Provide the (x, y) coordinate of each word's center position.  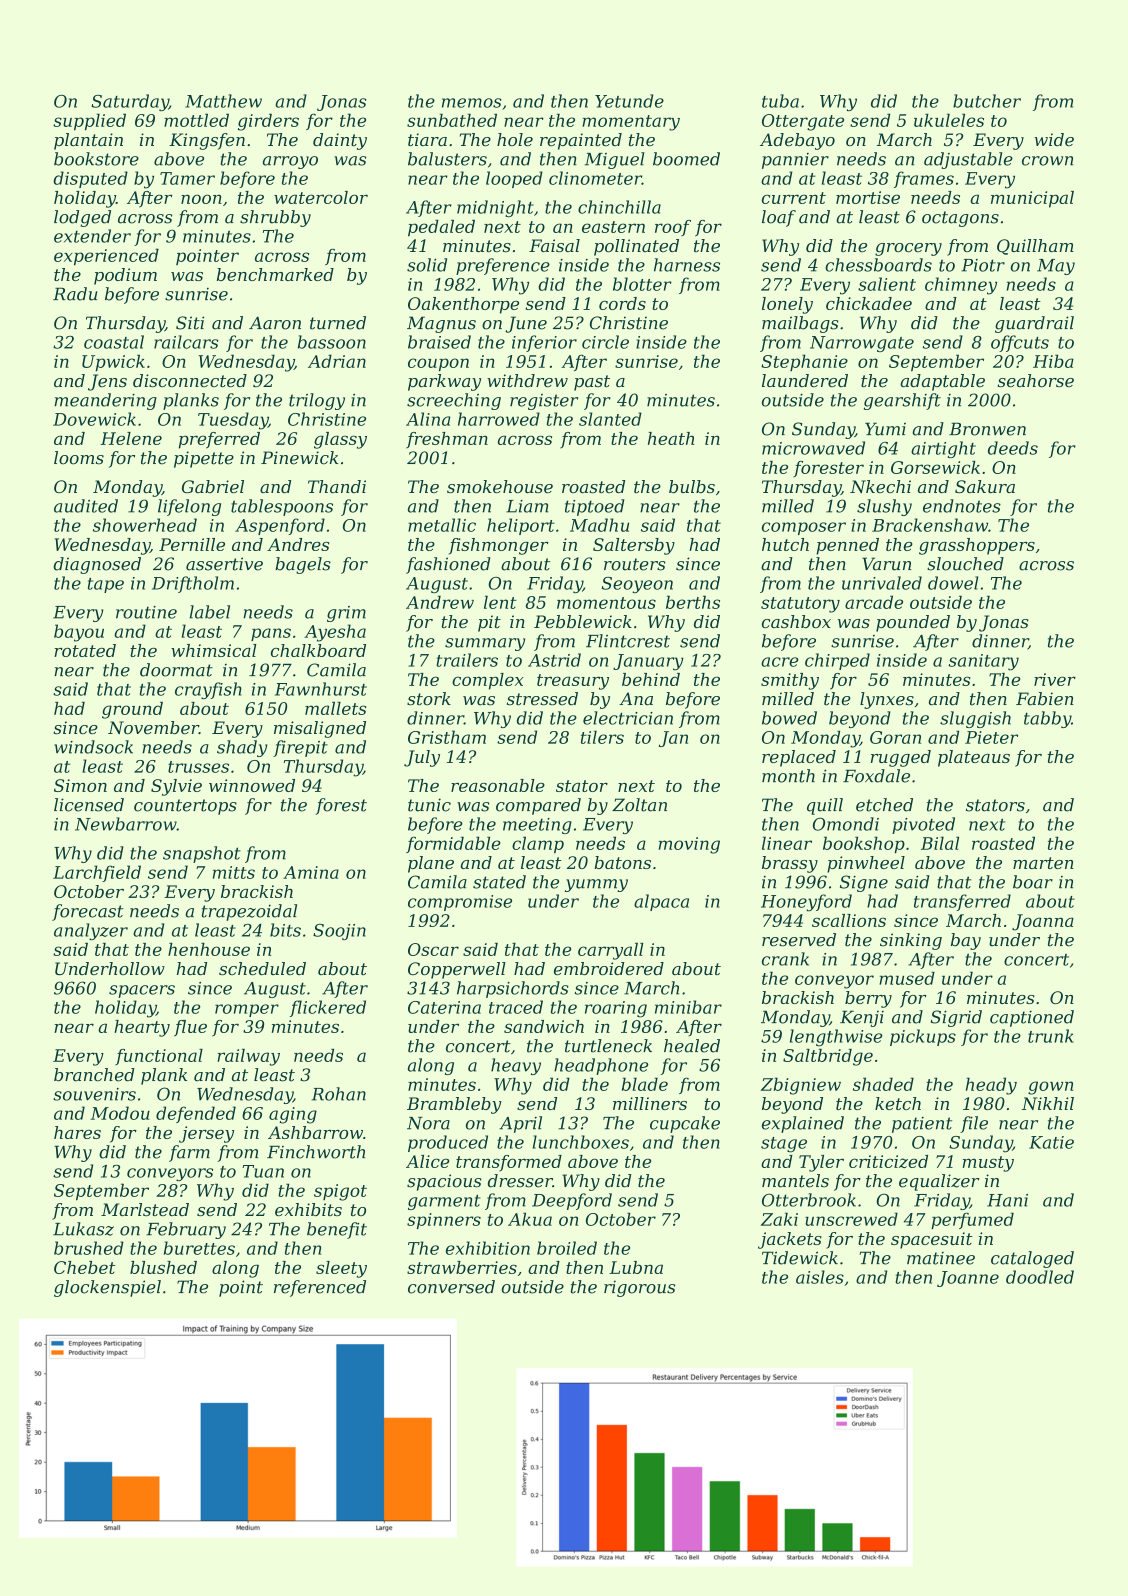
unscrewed (851, 1219)
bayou (79, 633)
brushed (89, 1248)
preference (503, 266)
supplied (89, 121)
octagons (960, 219)
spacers (142, 991)
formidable (453, 845)
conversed (451, 1287)
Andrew (440, 602)
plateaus (974, 758)
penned (847, 546)
